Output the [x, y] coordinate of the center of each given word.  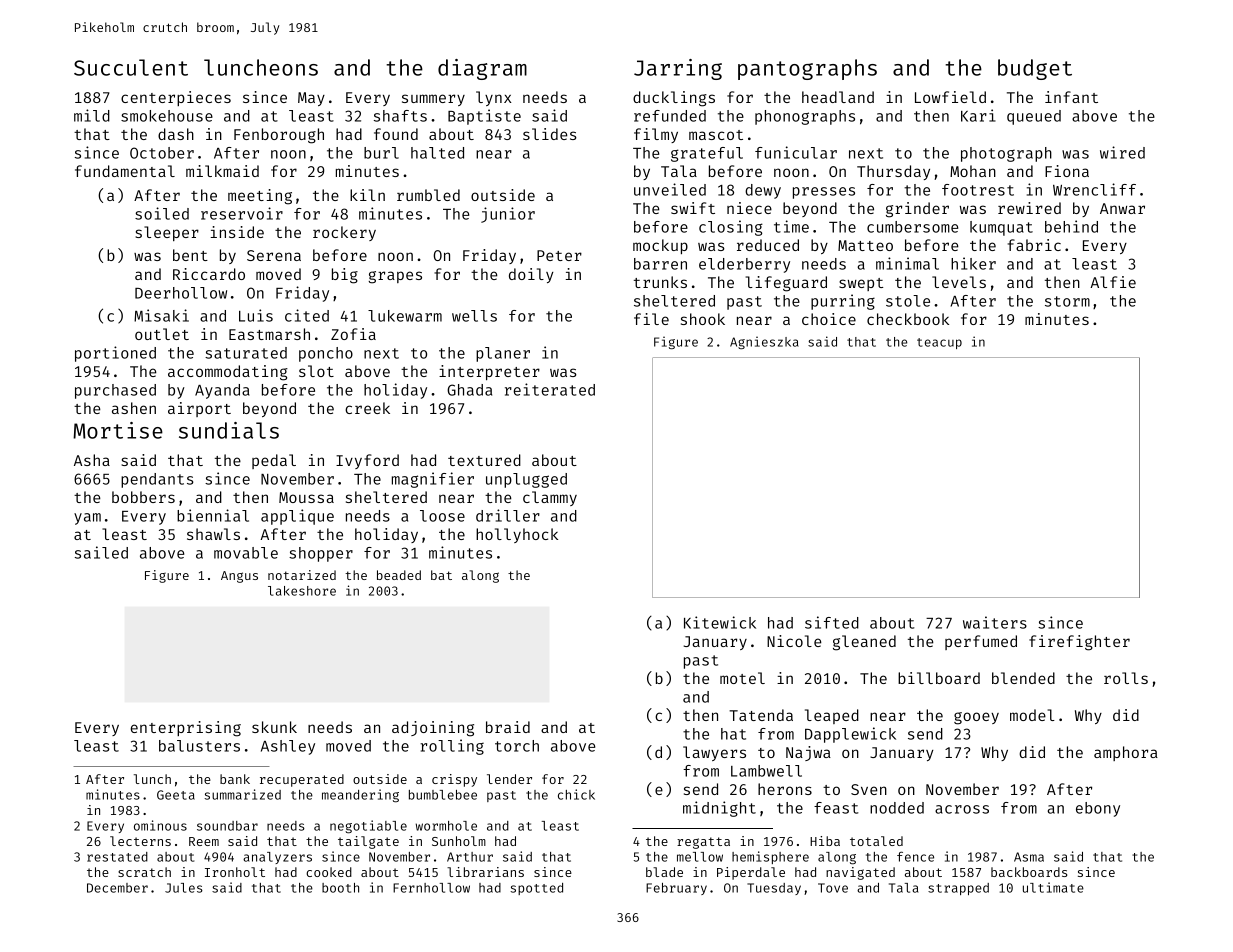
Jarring [678, 69]
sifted [832, 622]
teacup [939, 343]
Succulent [131, 67]
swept [861, 284]
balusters [199, 746]
